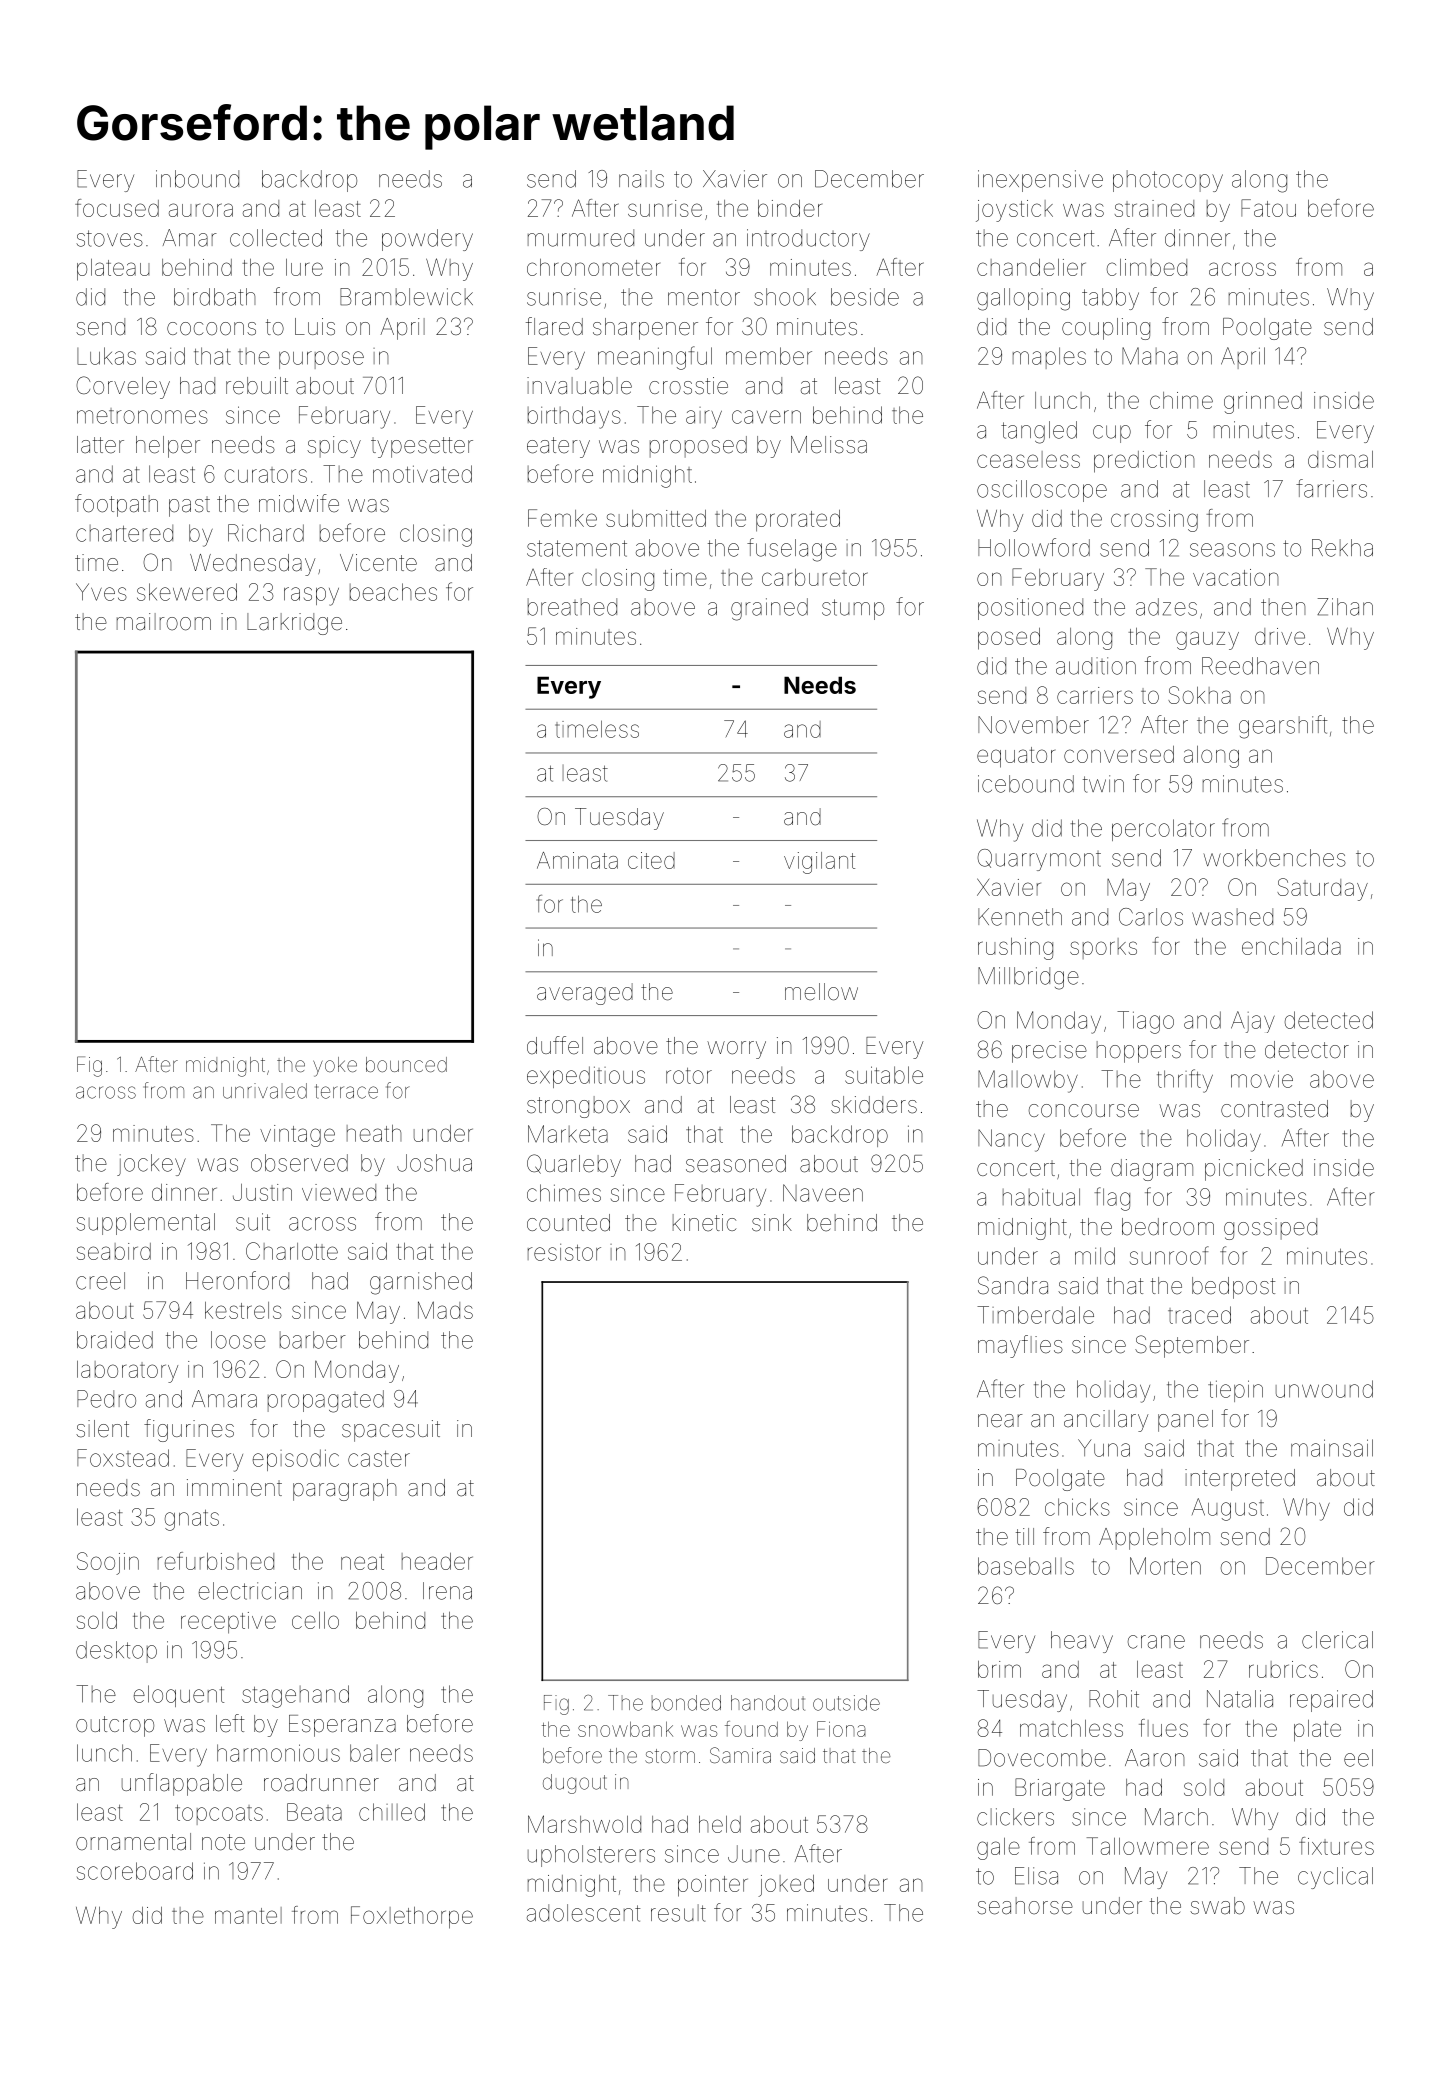  Describe the element at coordinates (1307, 1050) in the image. I see `detector` at that location.
